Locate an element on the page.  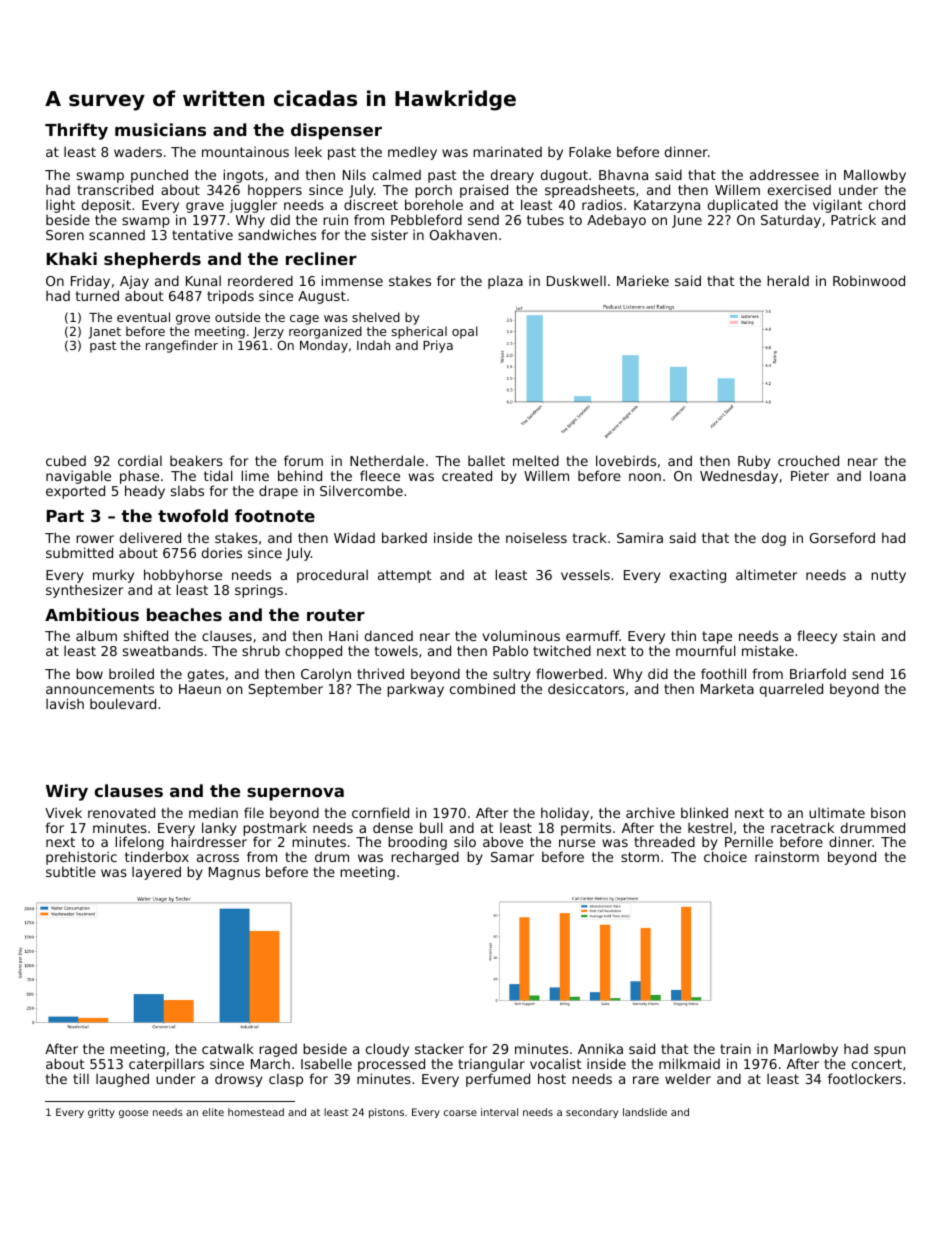
spun is located at coordinates (889, 1051).
